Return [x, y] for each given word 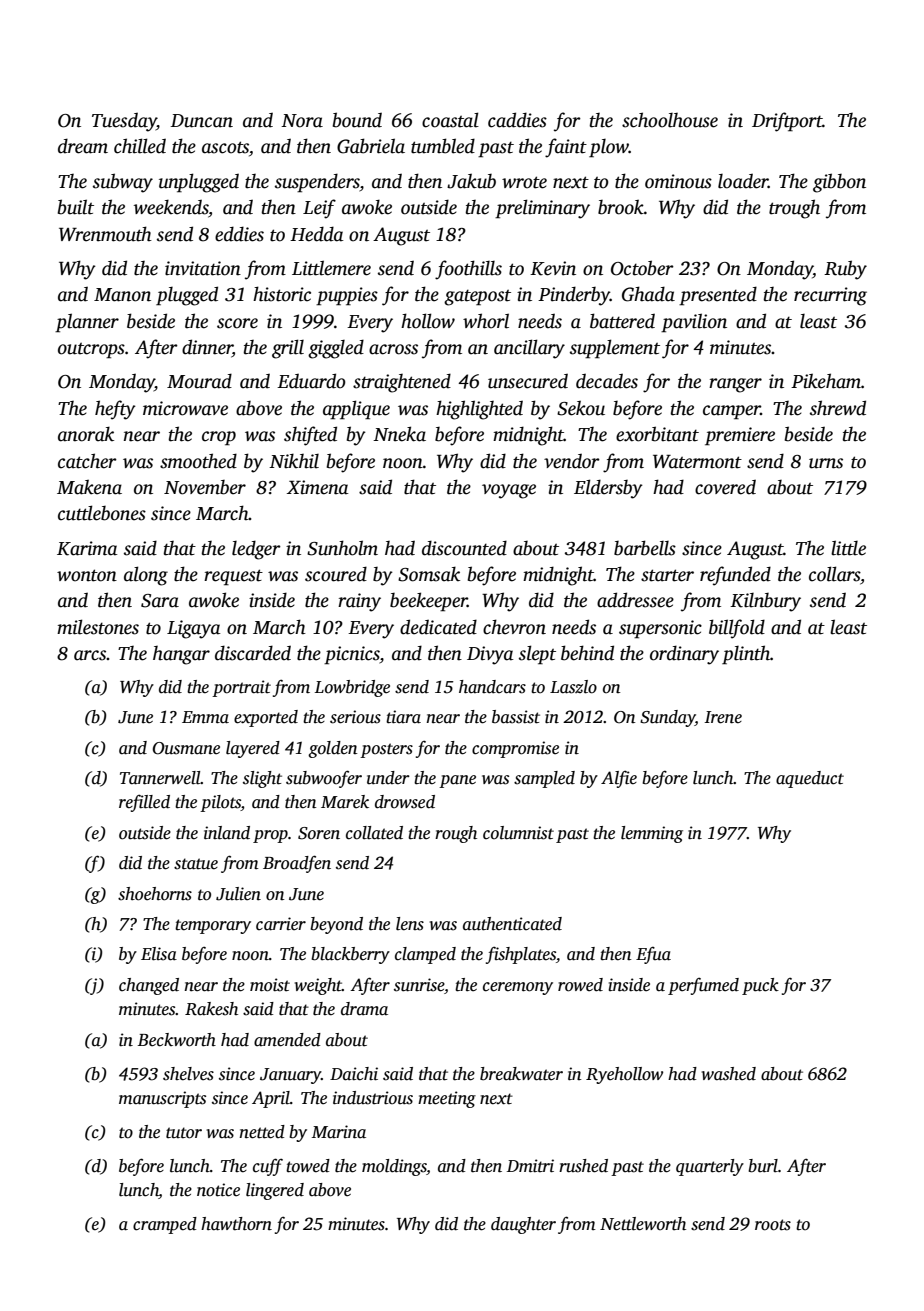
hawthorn [236, 1224]
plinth [746, 655]
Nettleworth [643, 1224]
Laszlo [573, 687]
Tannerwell [160, 778]
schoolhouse [670, 120]
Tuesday [124, 122]
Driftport [787, 122]
